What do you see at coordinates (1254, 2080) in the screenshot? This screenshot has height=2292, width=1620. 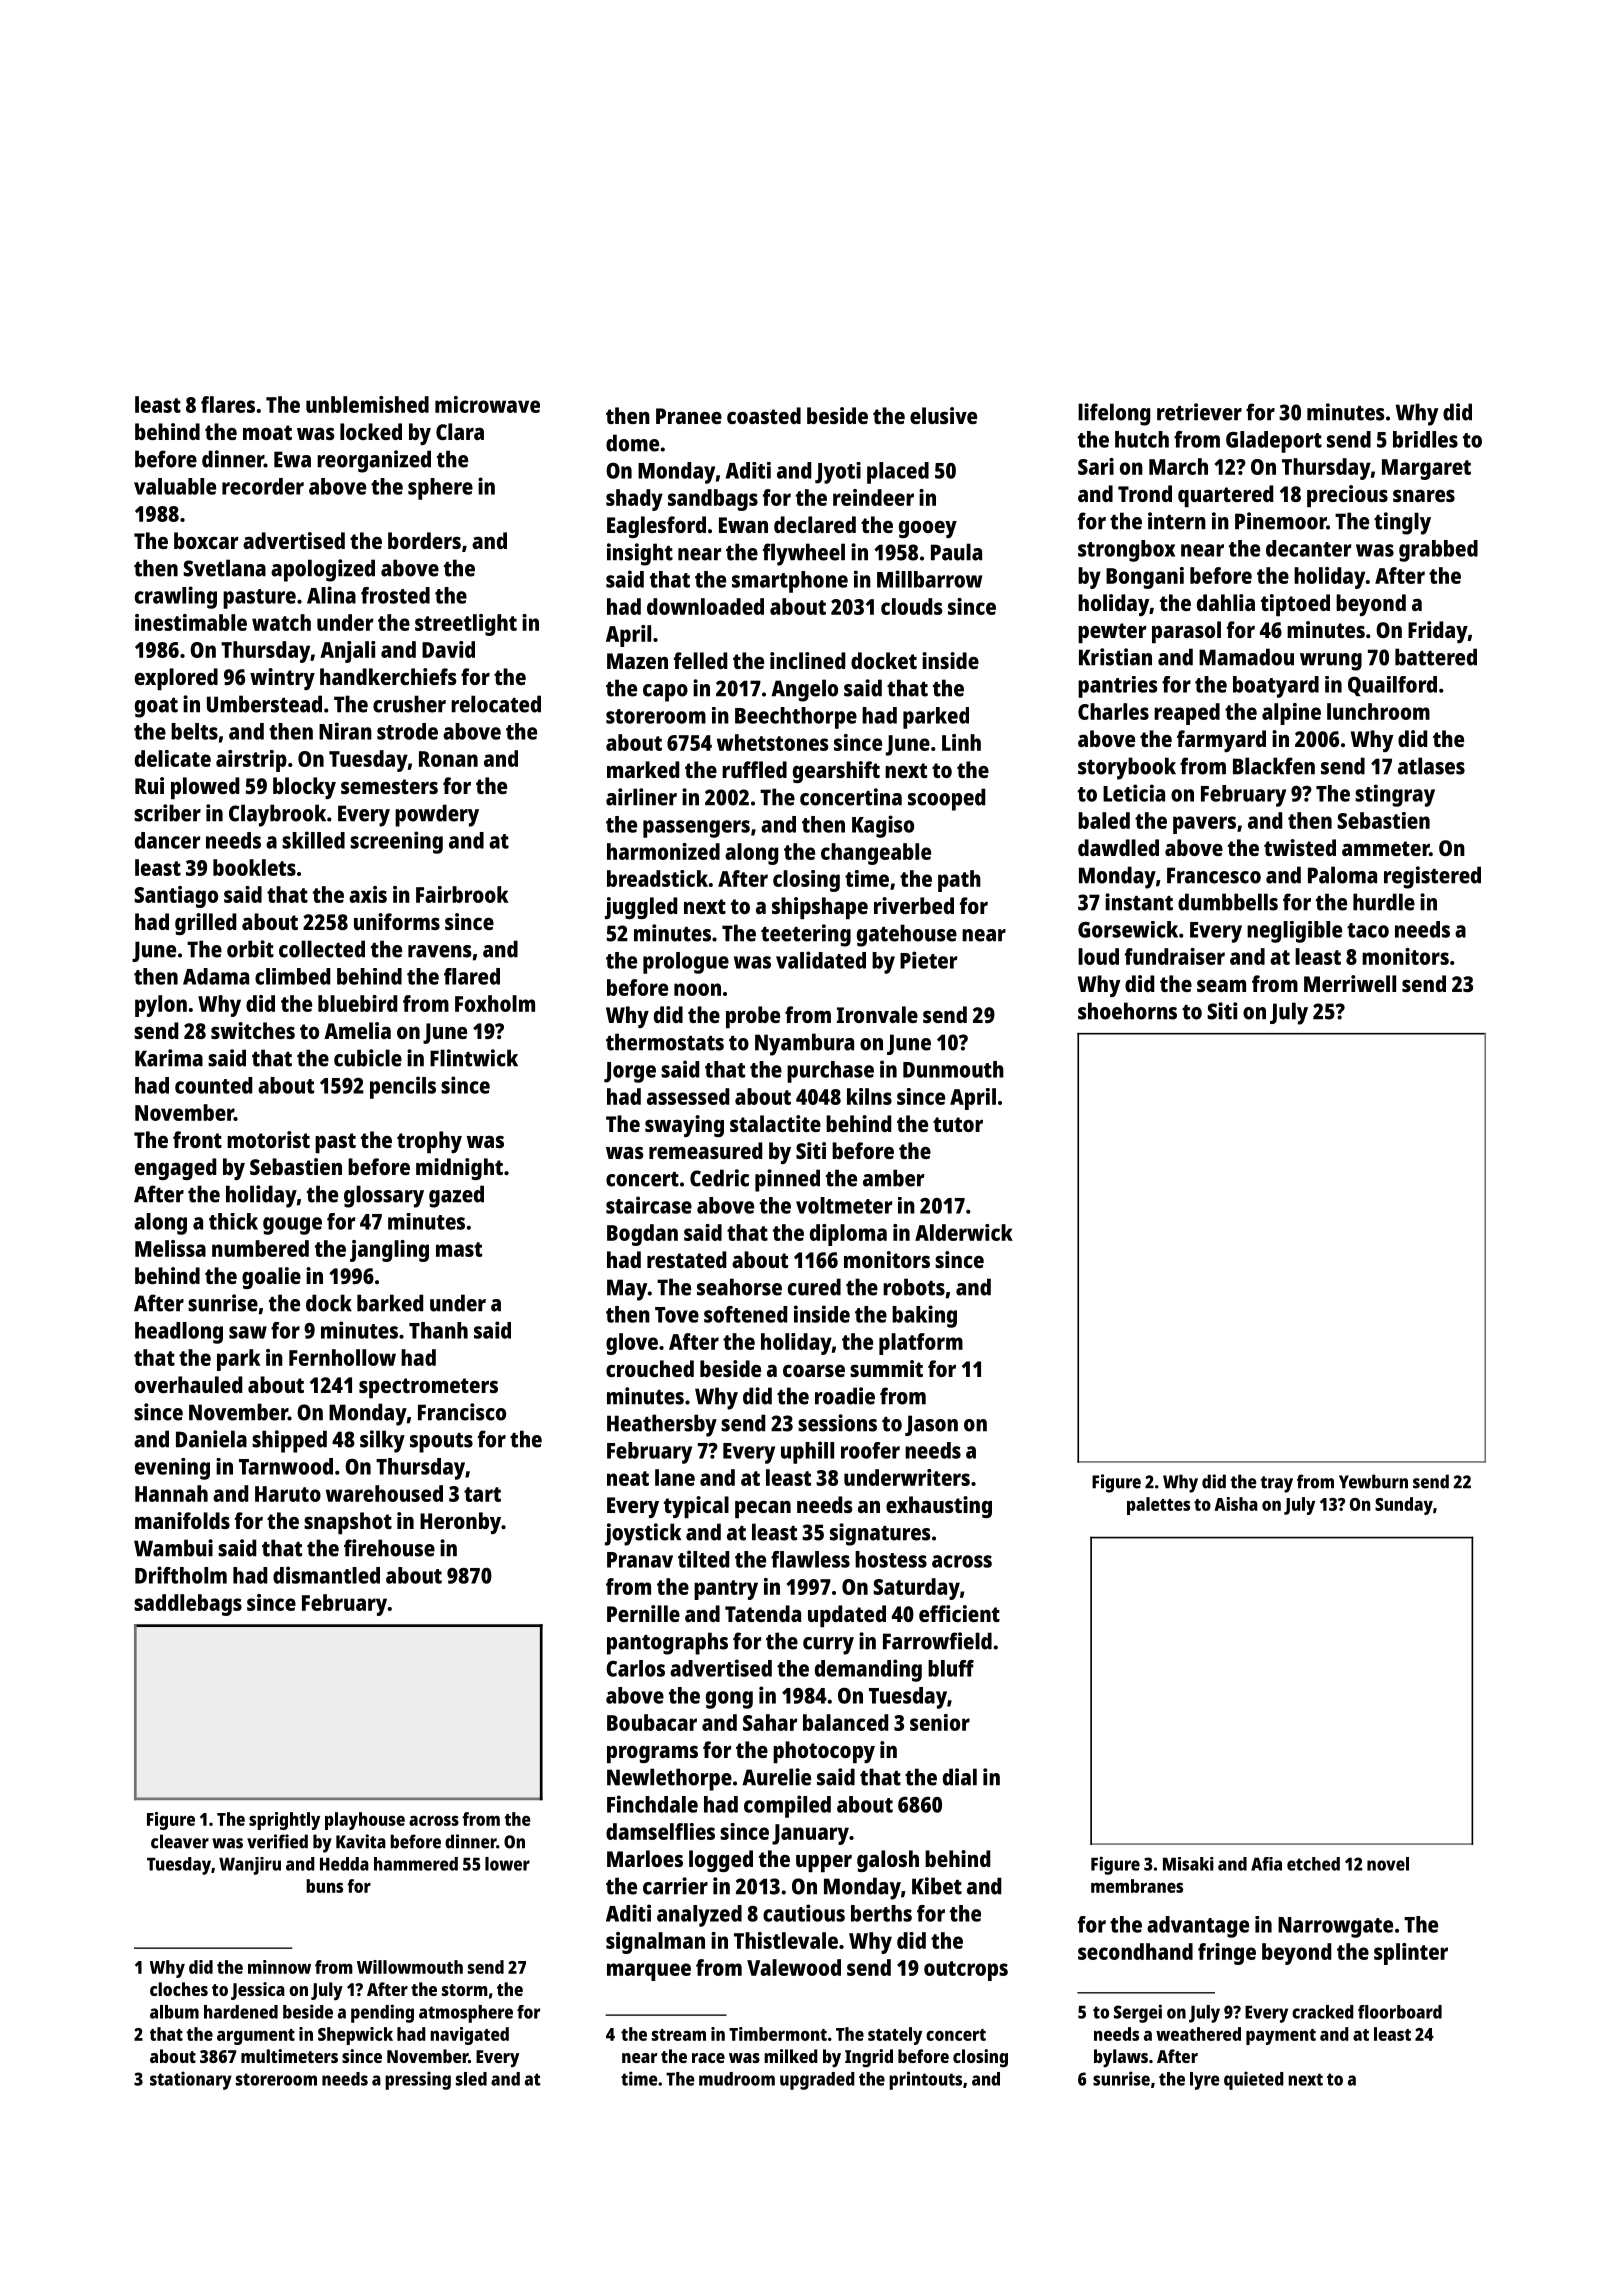 I see `quieted` at bounding box center [1254, 2080].
